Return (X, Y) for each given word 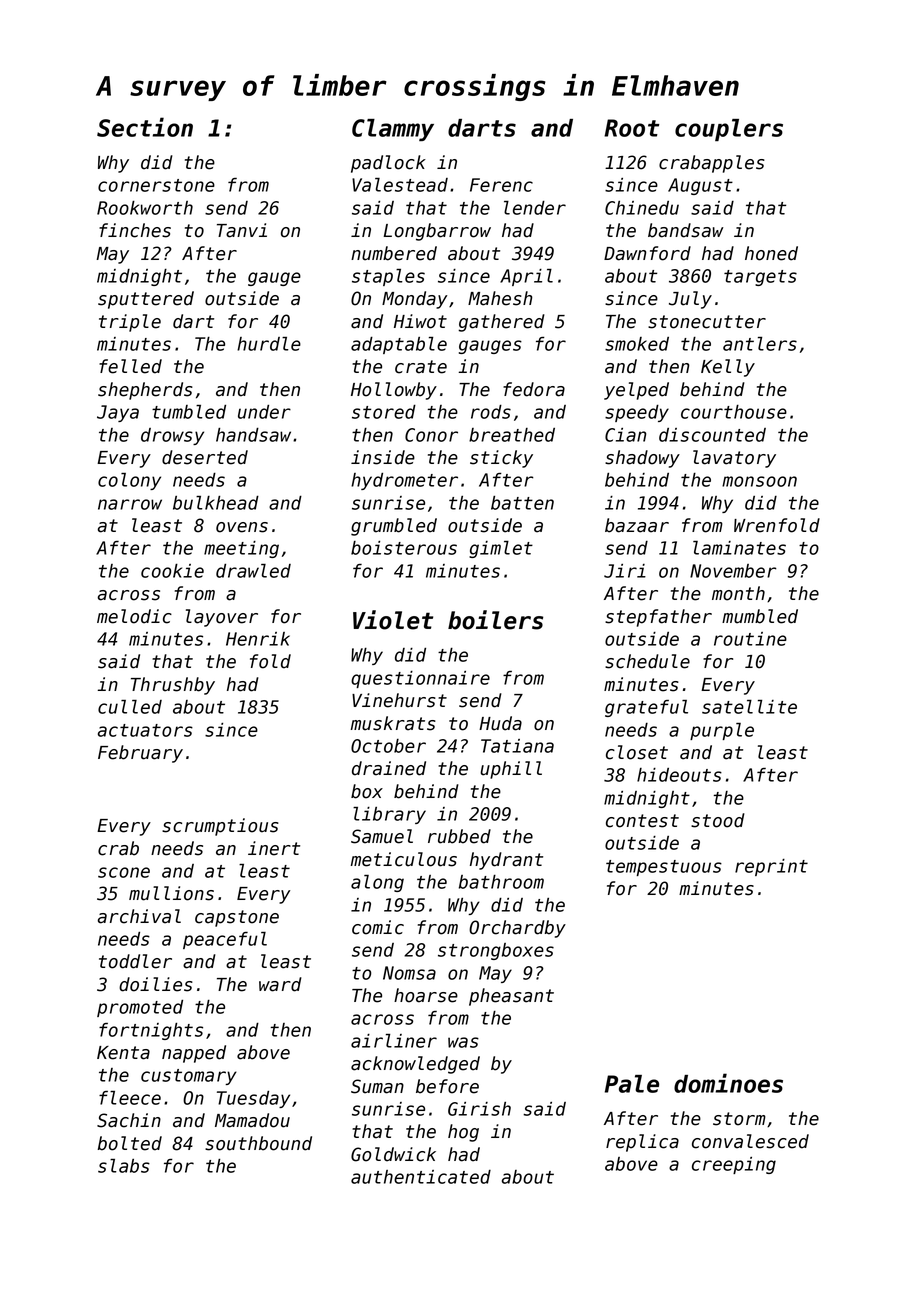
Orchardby (517, 929)
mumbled (760, 616)
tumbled (189, 412)
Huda (500, 723)
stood (718, 820)
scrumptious (220, 827)
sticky (501, 459)
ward (280, 984)
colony (129, 481)
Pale (632, 1084)
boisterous (404, 548)
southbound (258, 1143)
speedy (637, 413)
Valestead (400, 185)
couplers (729, 130)
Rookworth (145, 208)
